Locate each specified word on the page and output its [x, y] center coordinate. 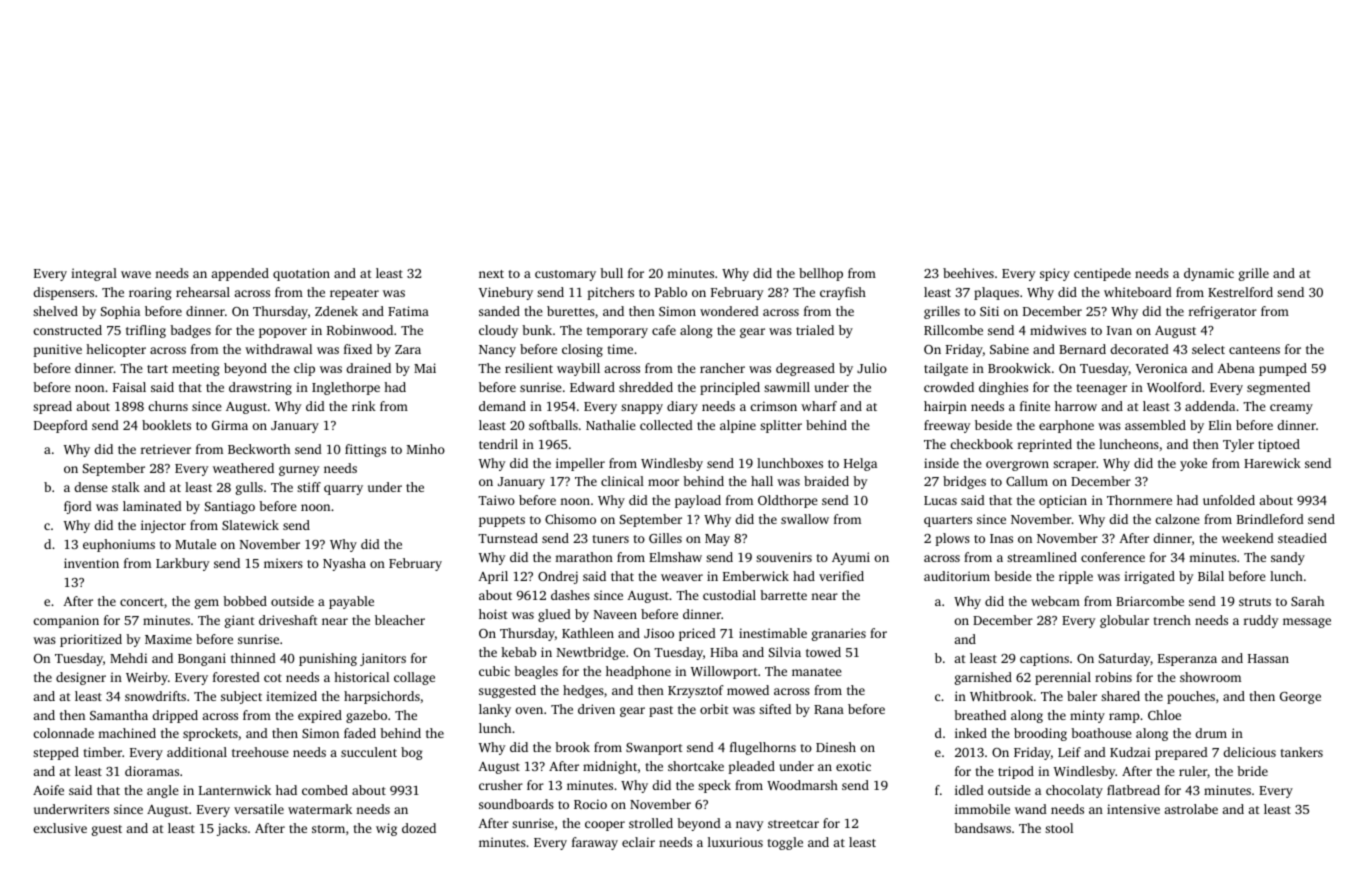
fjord [78, 507]
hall [762, 481]
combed [325, 790]
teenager [1101, 389]
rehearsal [203, 292]
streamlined [1042, 557]
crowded [949, 387]
